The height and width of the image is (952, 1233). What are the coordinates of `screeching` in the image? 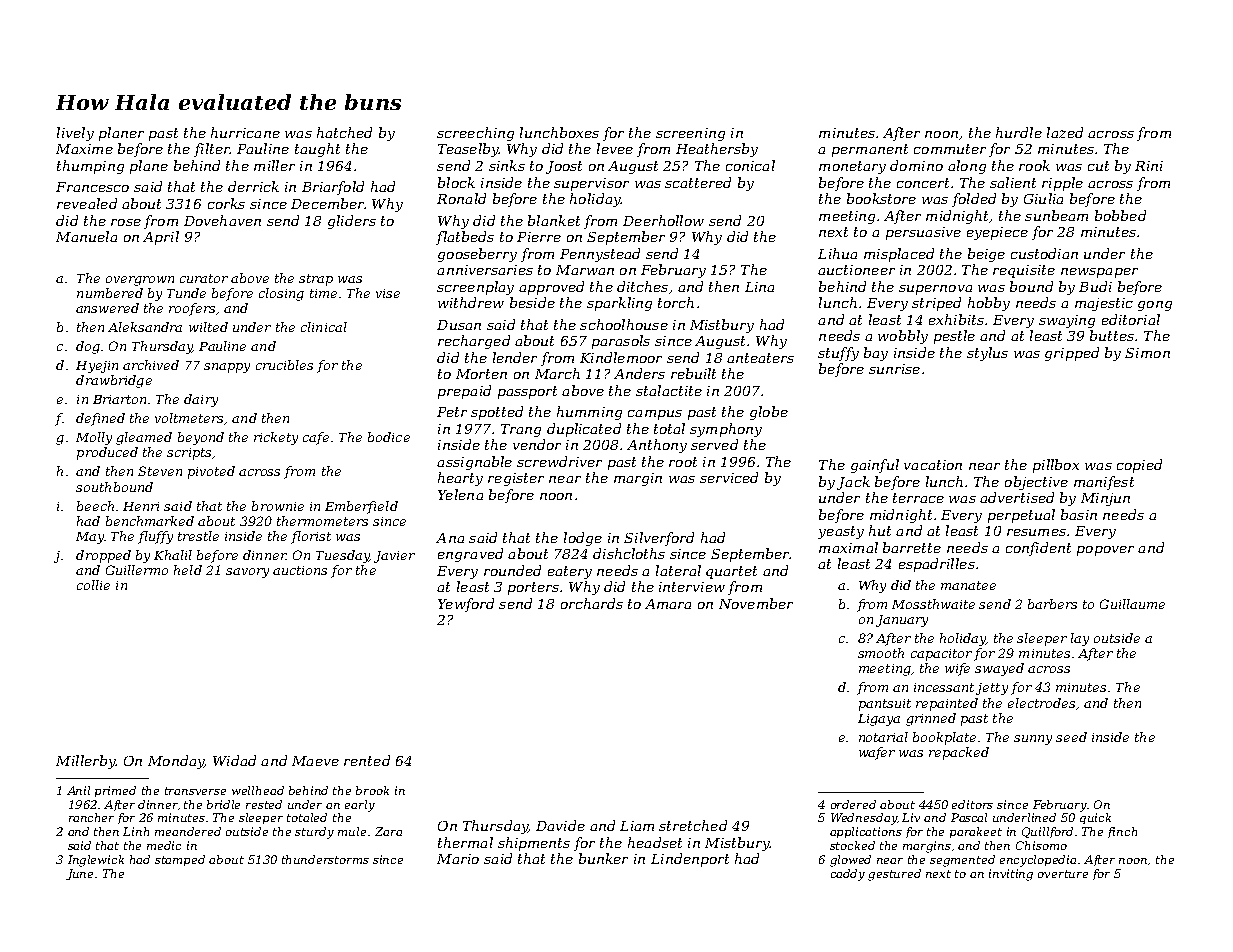 It's located at (475, 134).
